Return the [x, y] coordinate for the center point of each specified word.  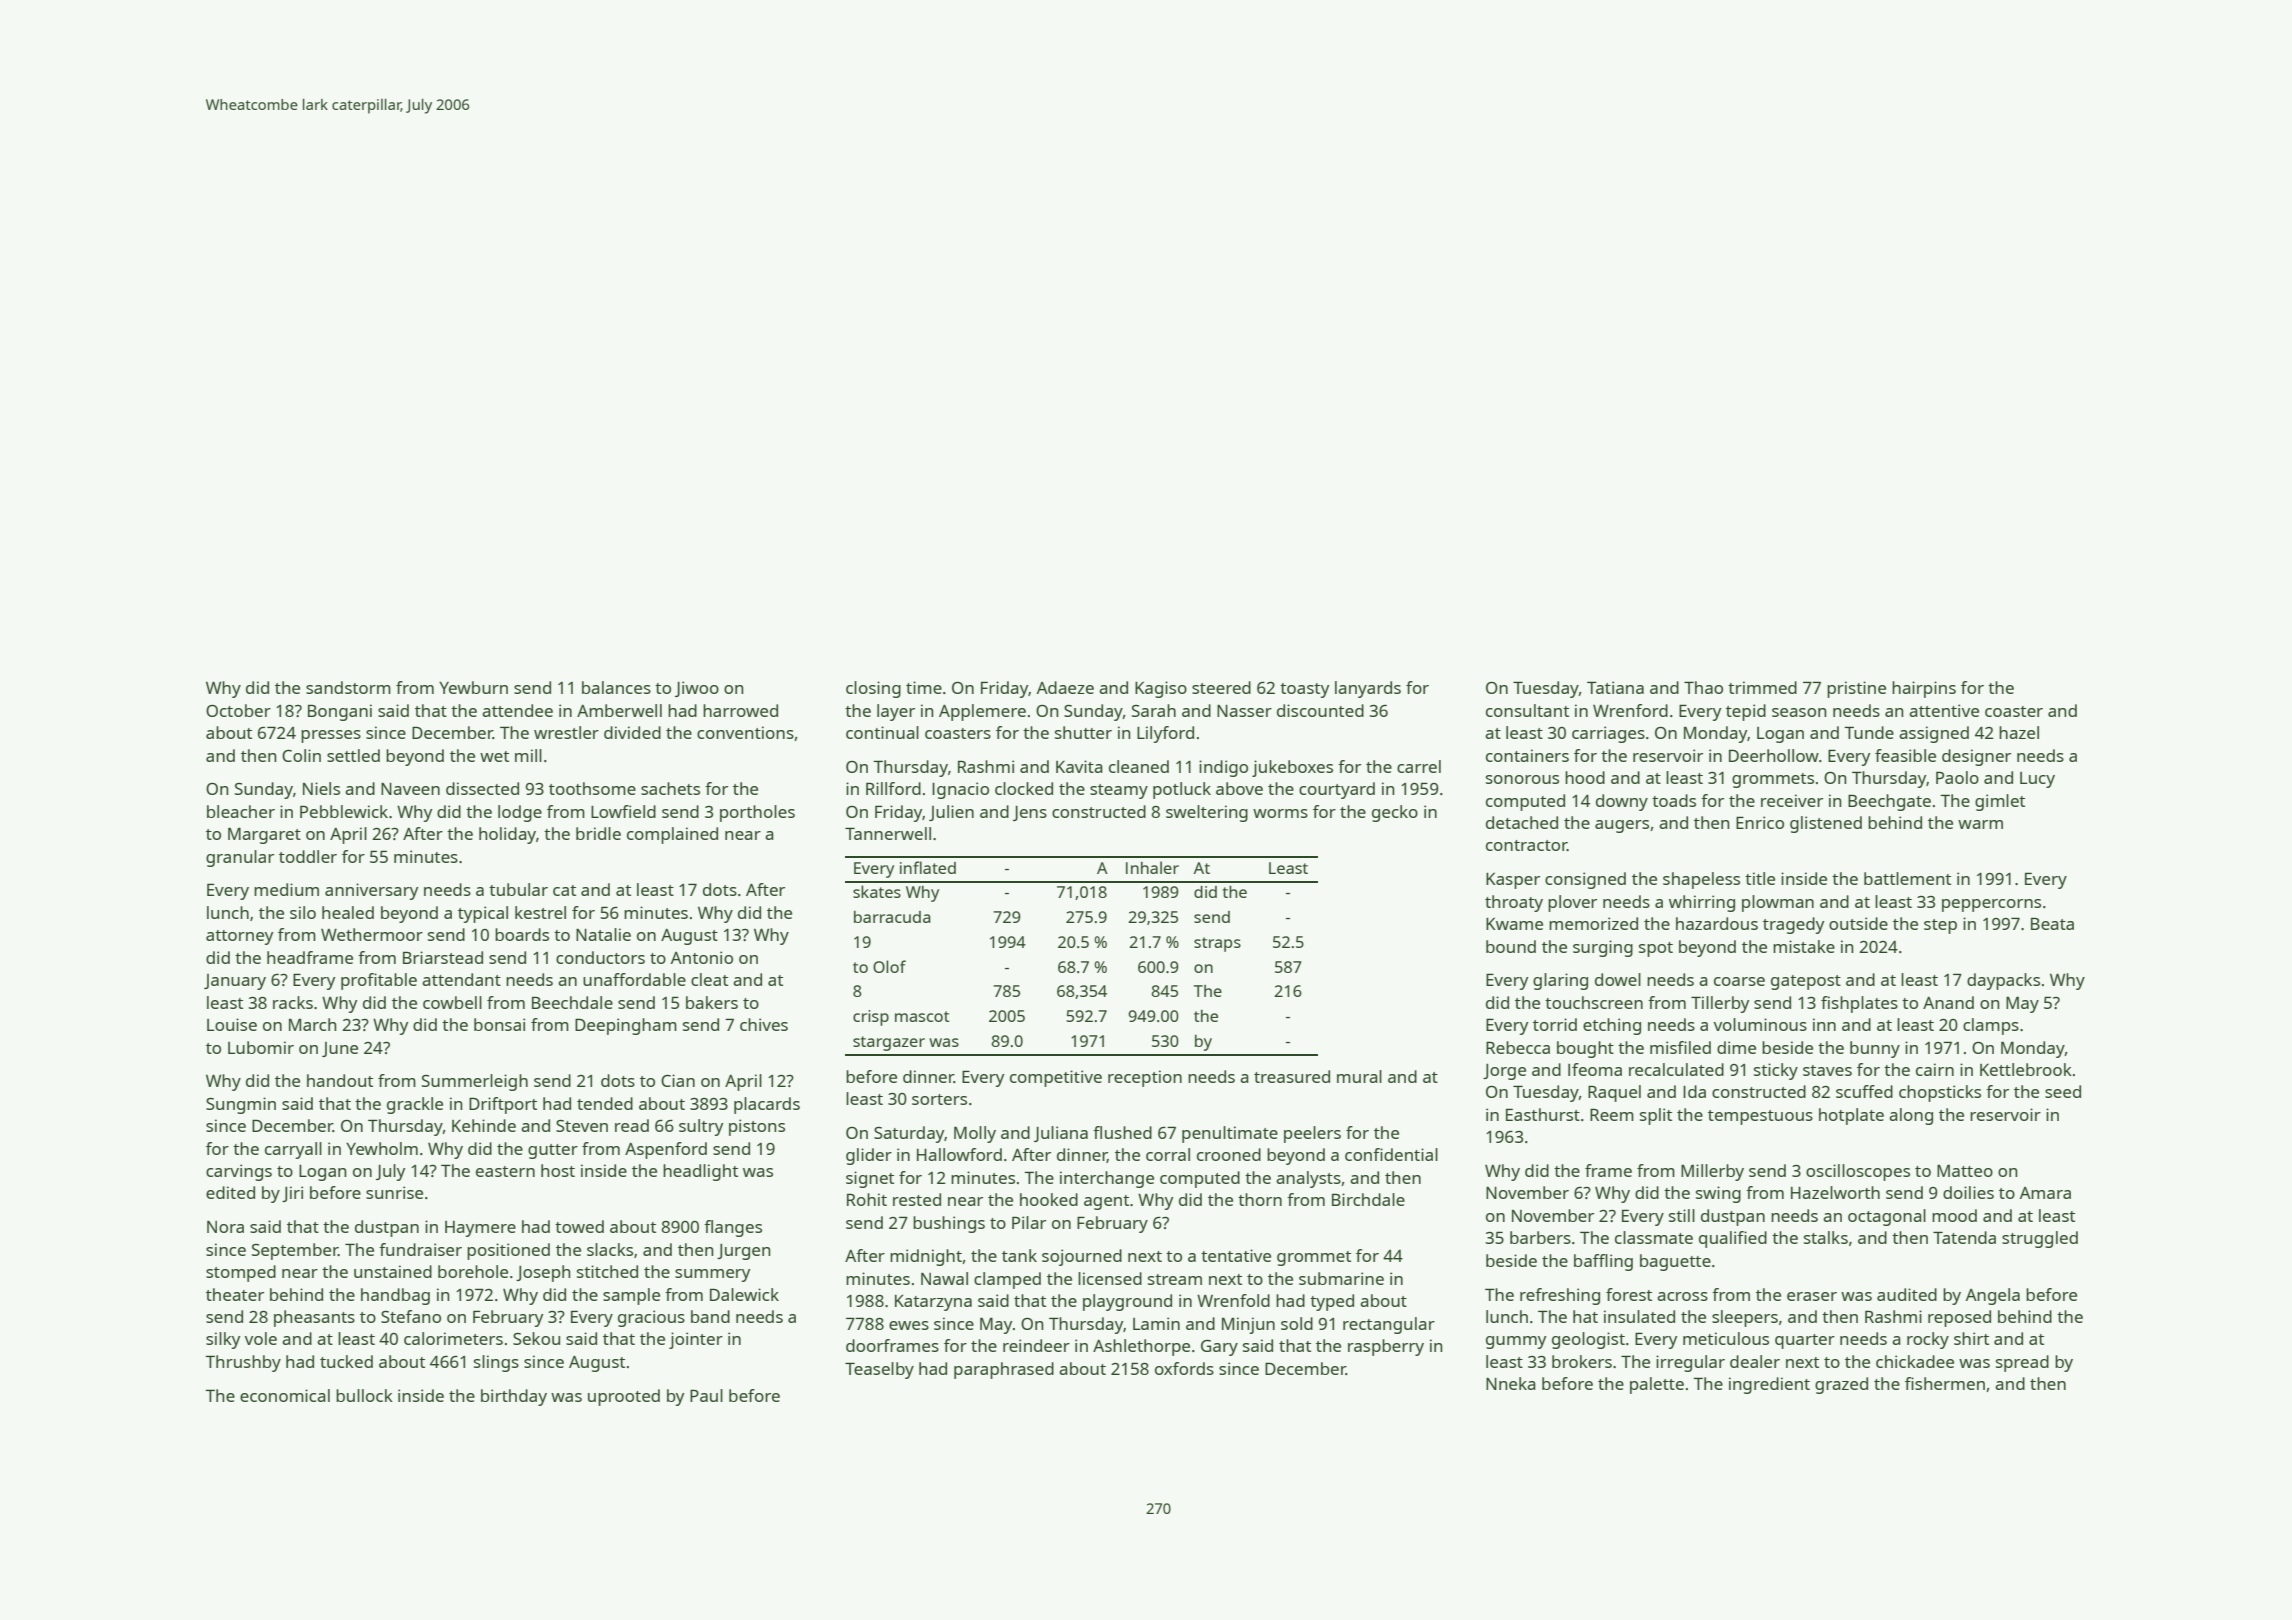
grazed [1841, 1385]
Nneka [1511, 1383]
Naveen [410, 788]
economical [285, 1395]
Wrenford [1630, 710]
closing [873, 689]
